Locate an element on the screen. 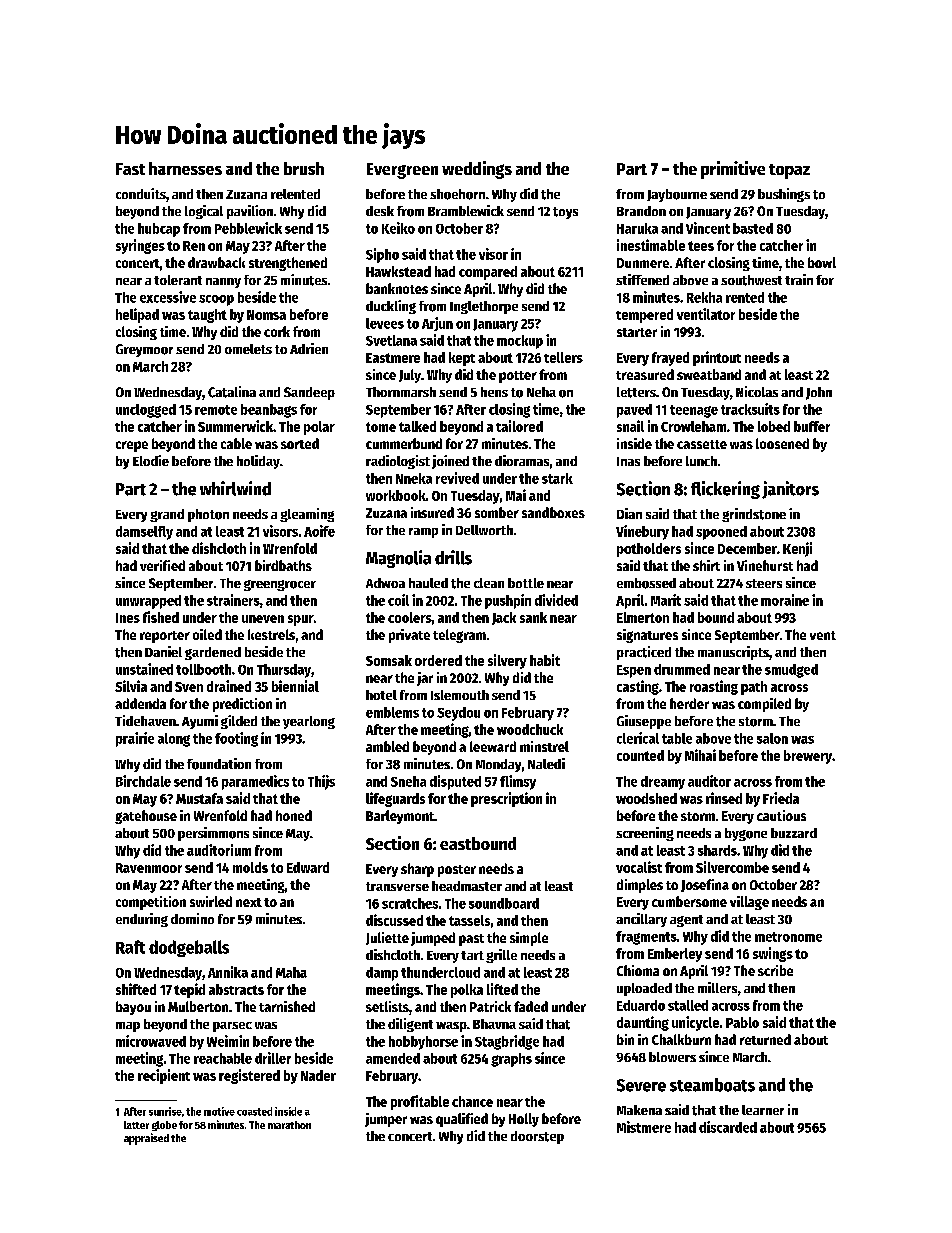 The image size is (952, 1233). Mihai is located at coordinates (700, 755).
